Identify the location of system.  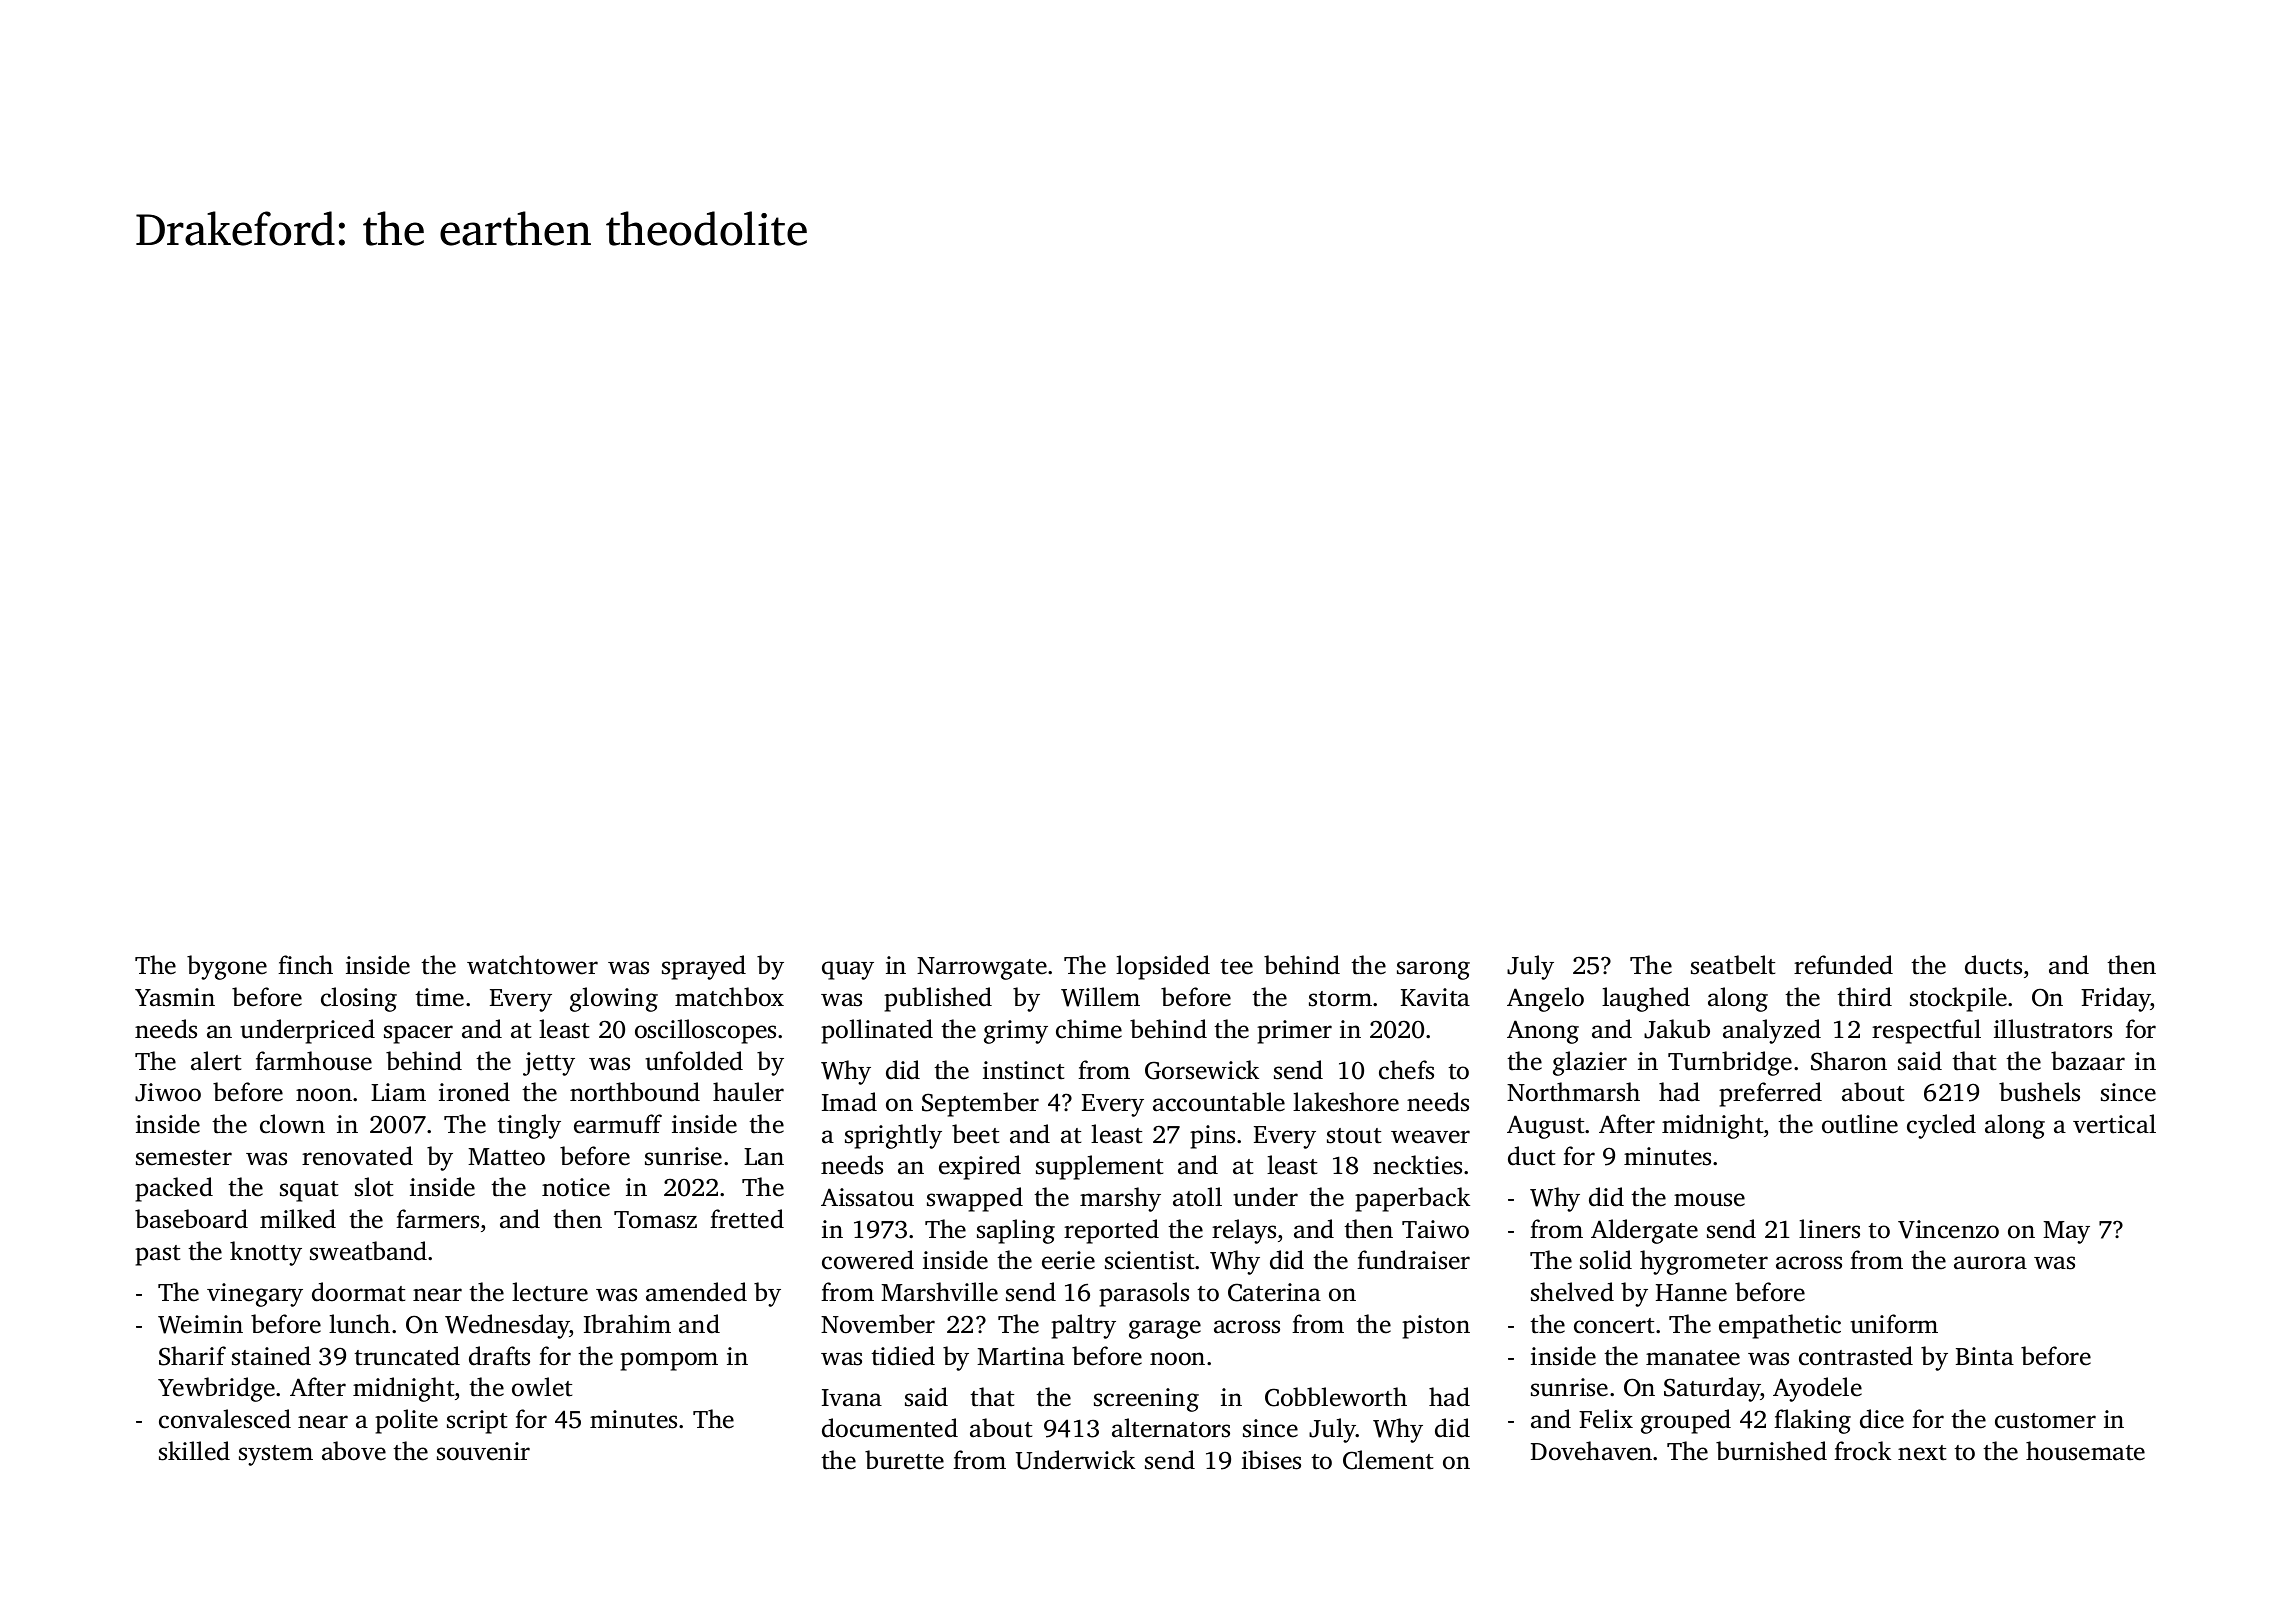
(276, 1455).
